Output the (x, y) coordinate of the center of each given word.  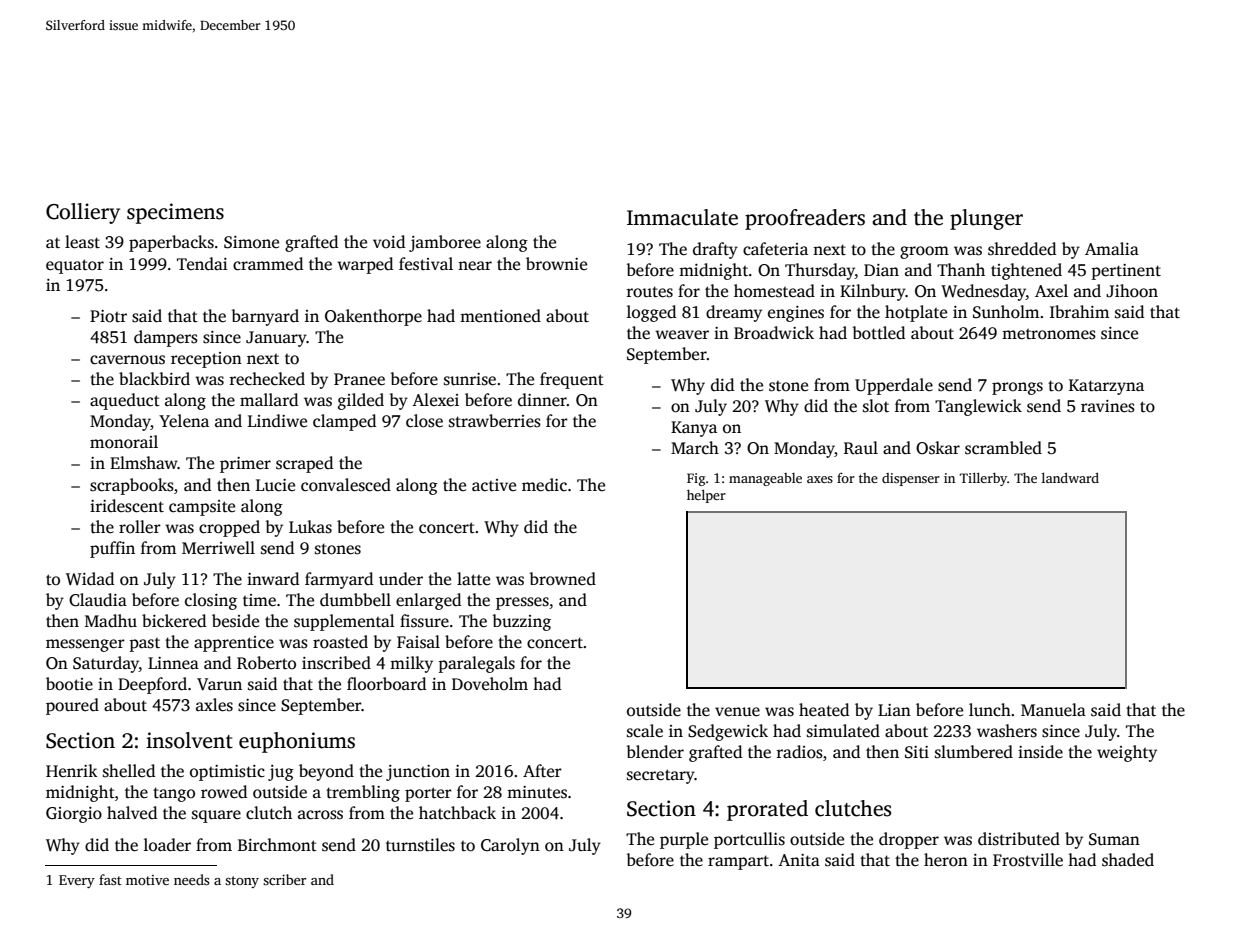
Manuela (1053, 710)
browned (563, 579)
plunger (986, 219)
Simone (251, 242)
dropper (909, 840)
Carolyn (510, 846)
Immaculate (682, 217)
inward (273, 578)
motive (147, 880)
